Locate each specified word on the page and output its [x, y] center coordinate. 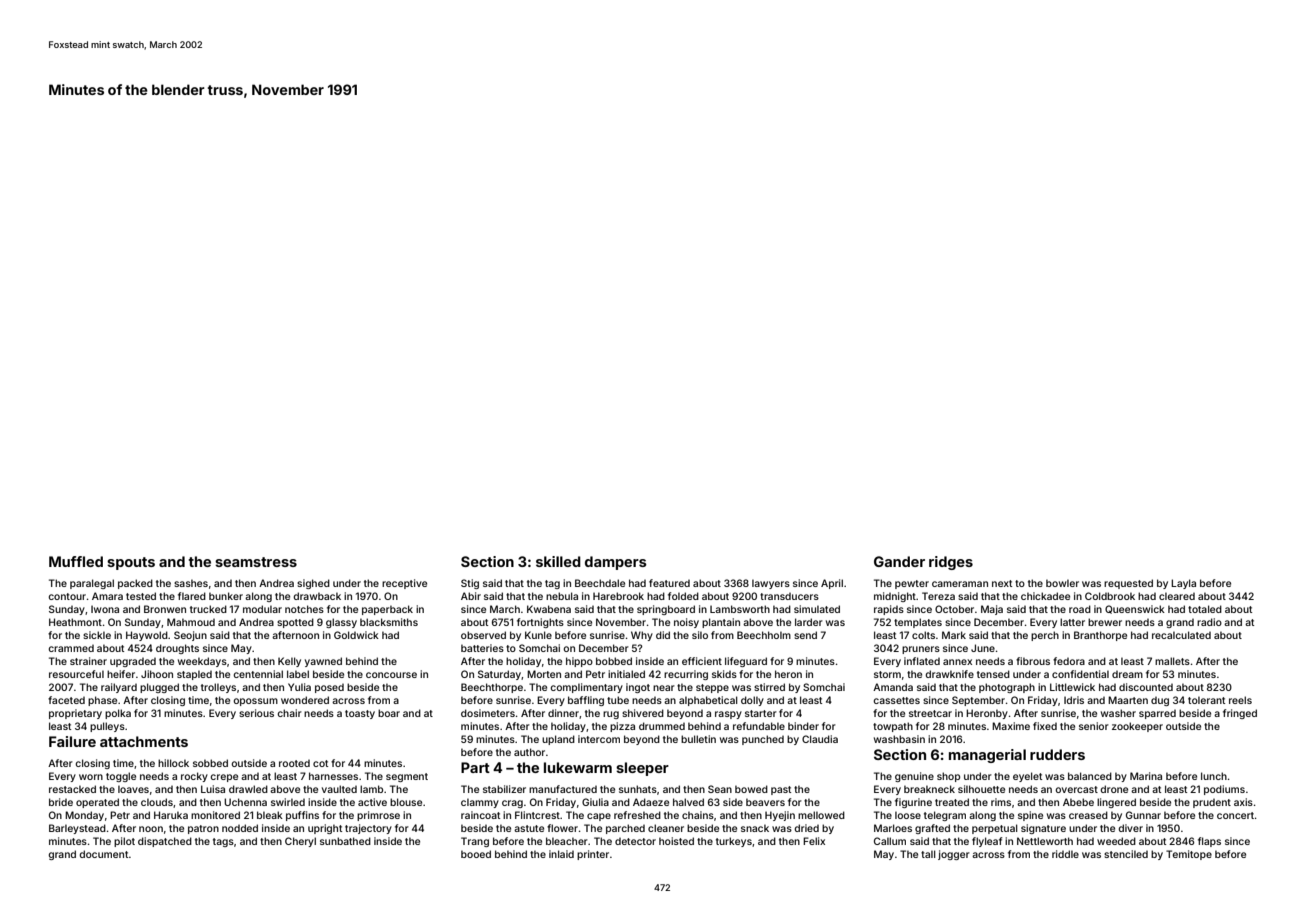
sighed [313, 584]
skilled [558, 561]
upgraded [133, 662]
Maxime [1011, 726]
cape [599, 817]
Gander [899, 561]
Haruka [171, 815]
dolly [752, 701]
